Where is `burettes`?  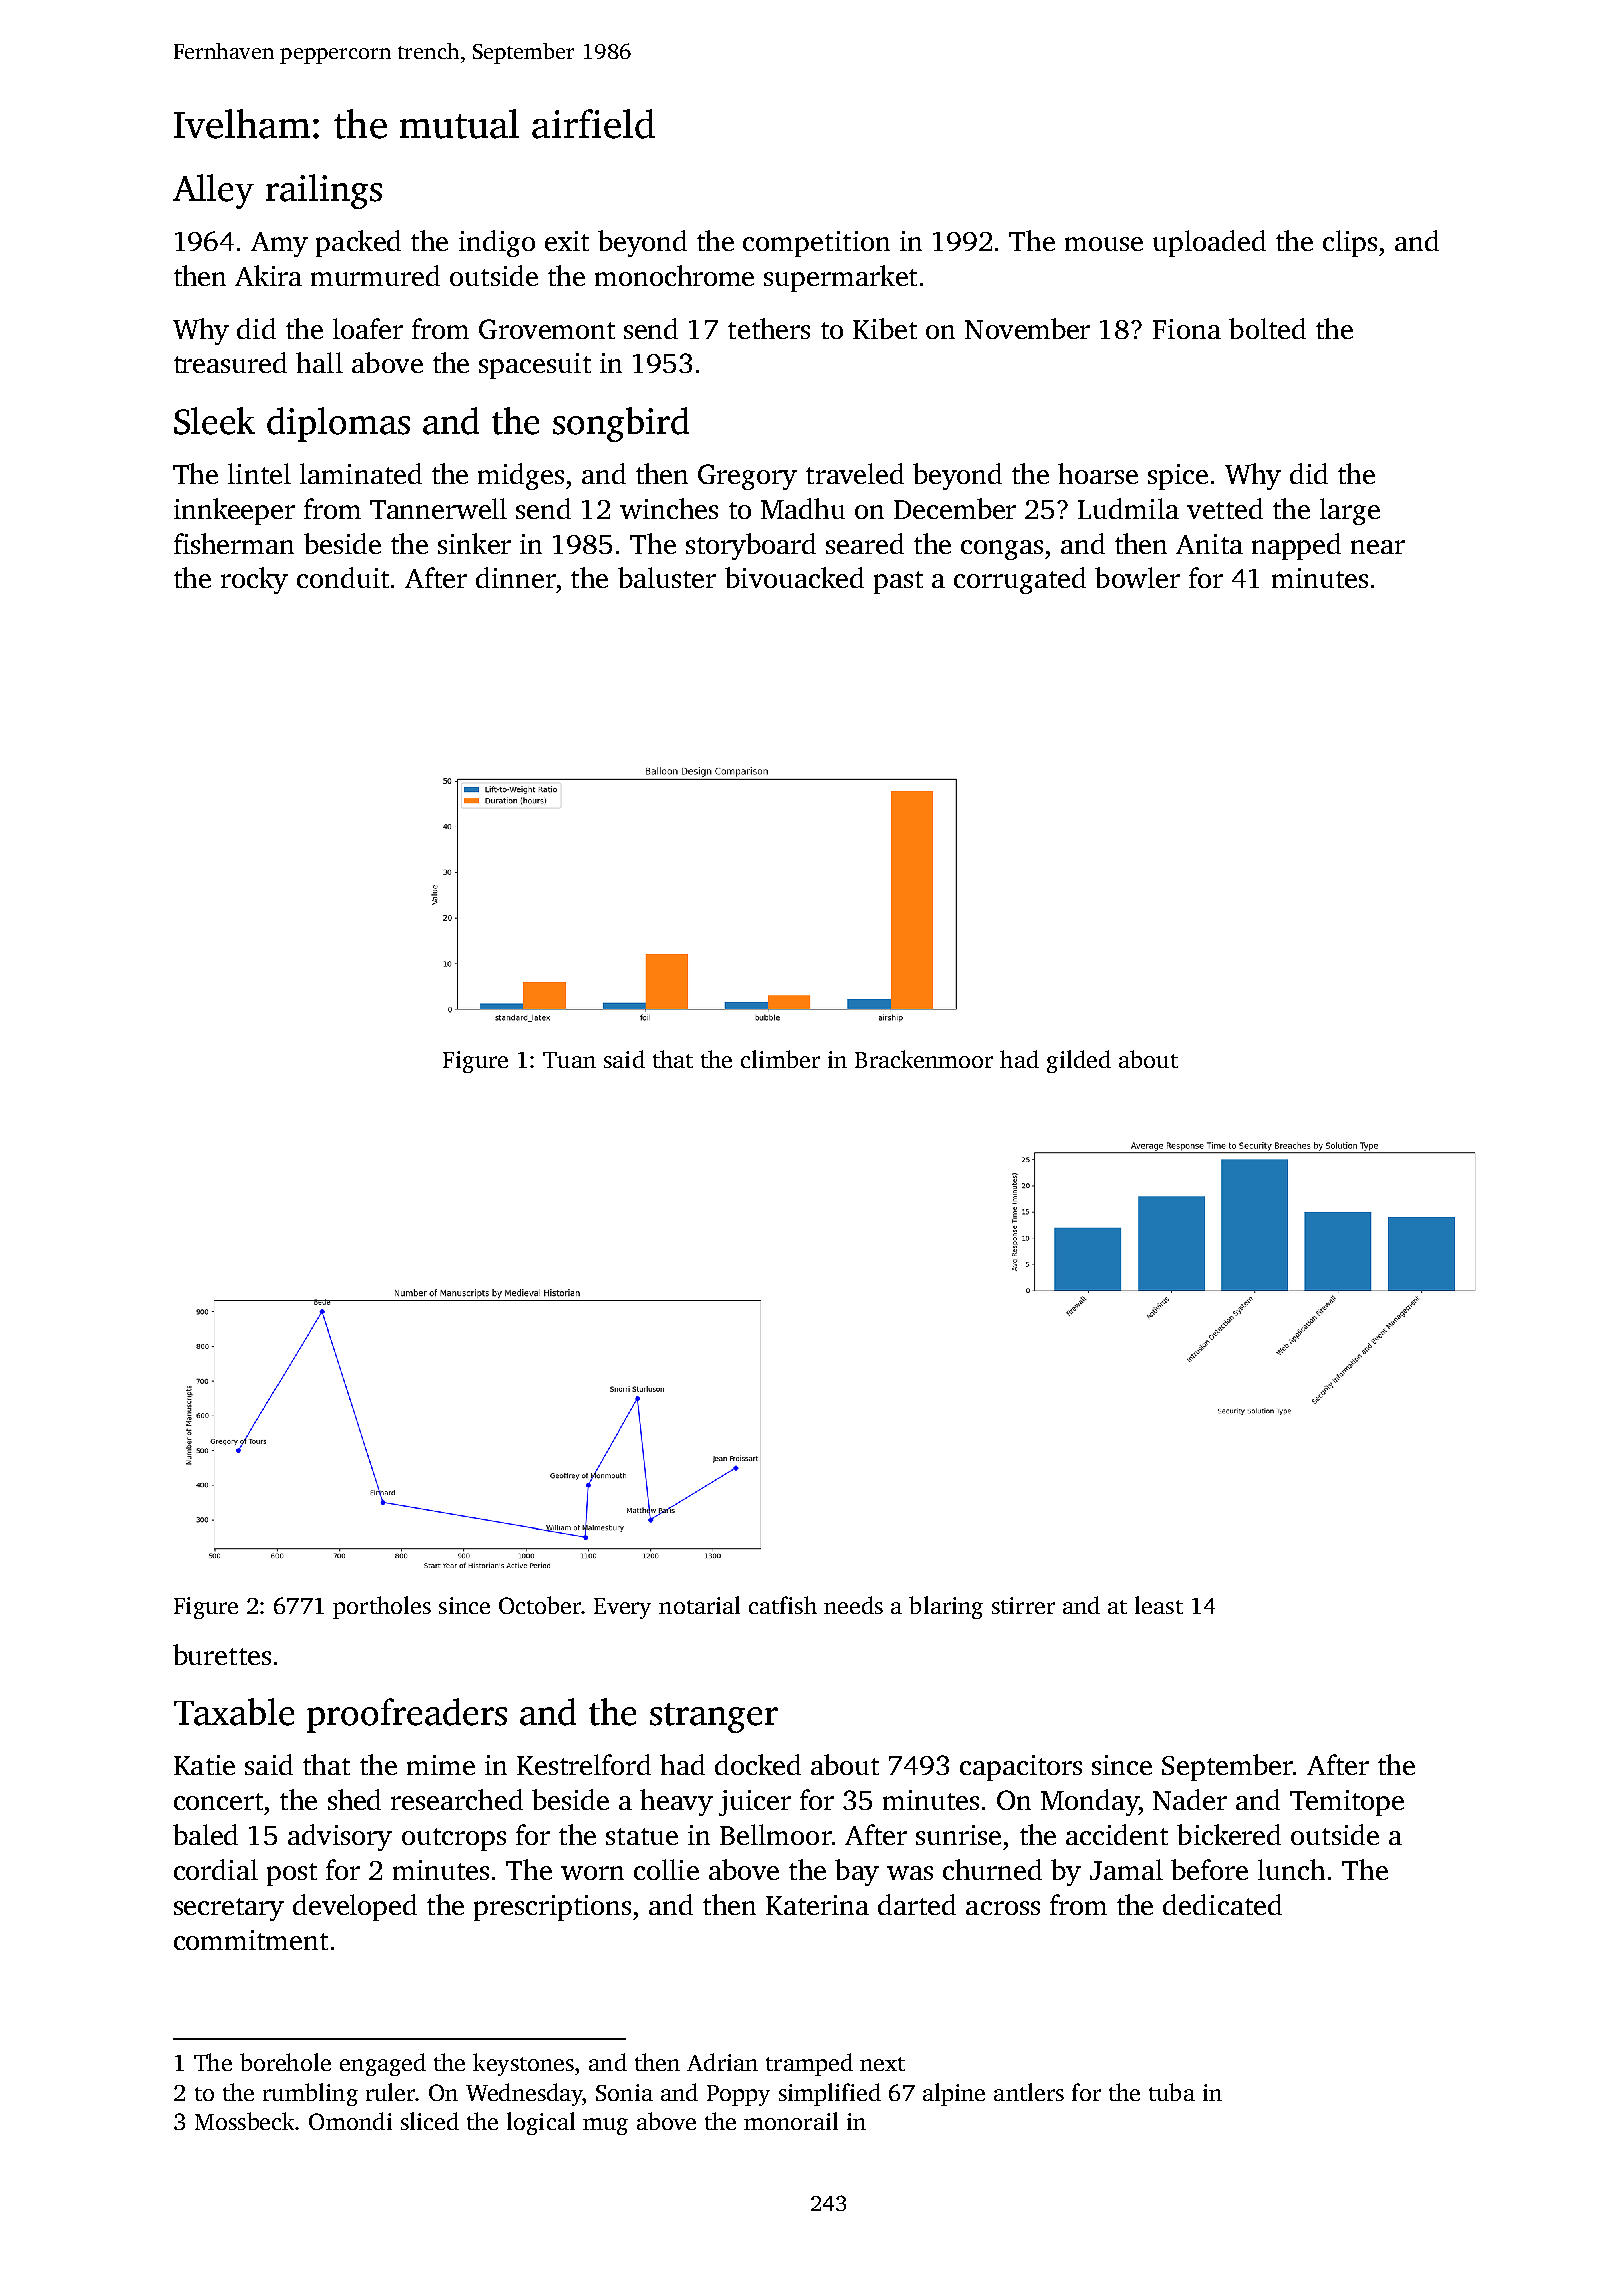
burettes is located at coordinates (222, 1654).
